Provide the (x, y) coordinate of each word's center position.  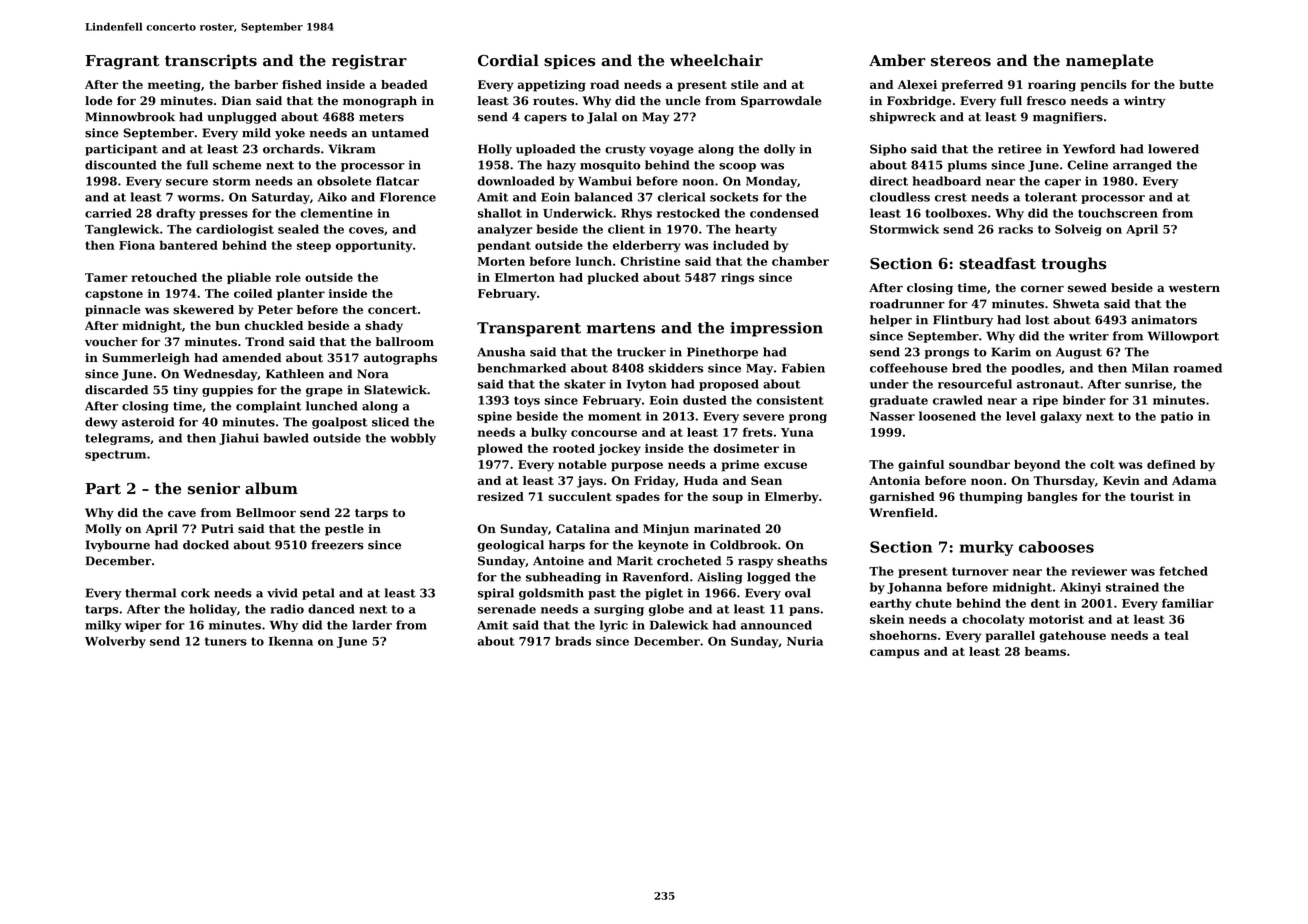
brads (573, 641)
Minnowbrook (130, 117)
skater (585, 384)
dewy (101, 423)
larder (372, 625)
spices (569, 61)
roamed (1197, 368)
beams (1045, 651)
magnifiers (1068, 118)
